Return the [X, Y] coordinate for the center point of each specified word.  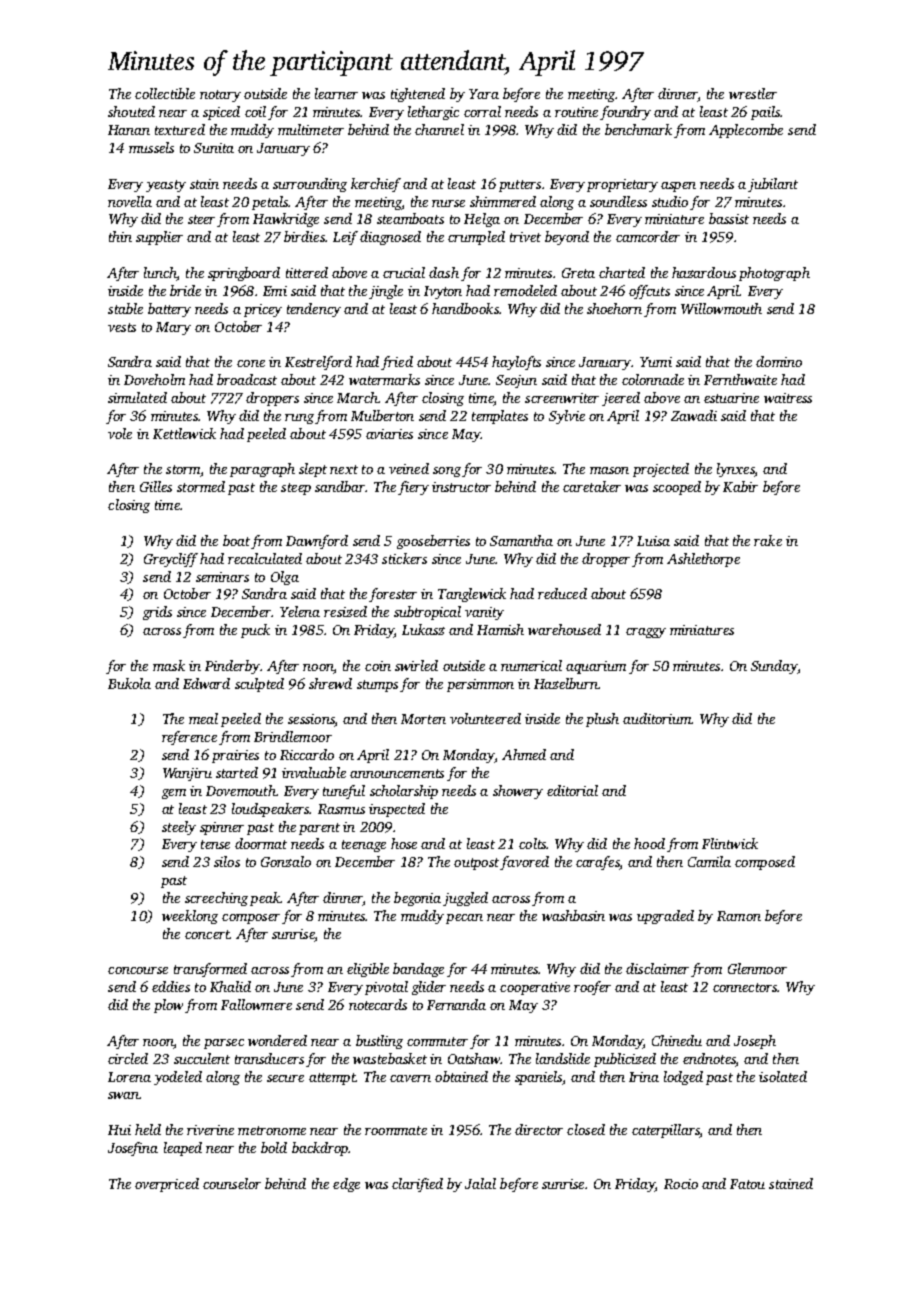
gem [174, 794]
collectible [165, 93]
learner [336, 93]
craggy [646, 633]
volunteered [485, 718]
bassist [729, 218]
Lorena [129, 1077]
